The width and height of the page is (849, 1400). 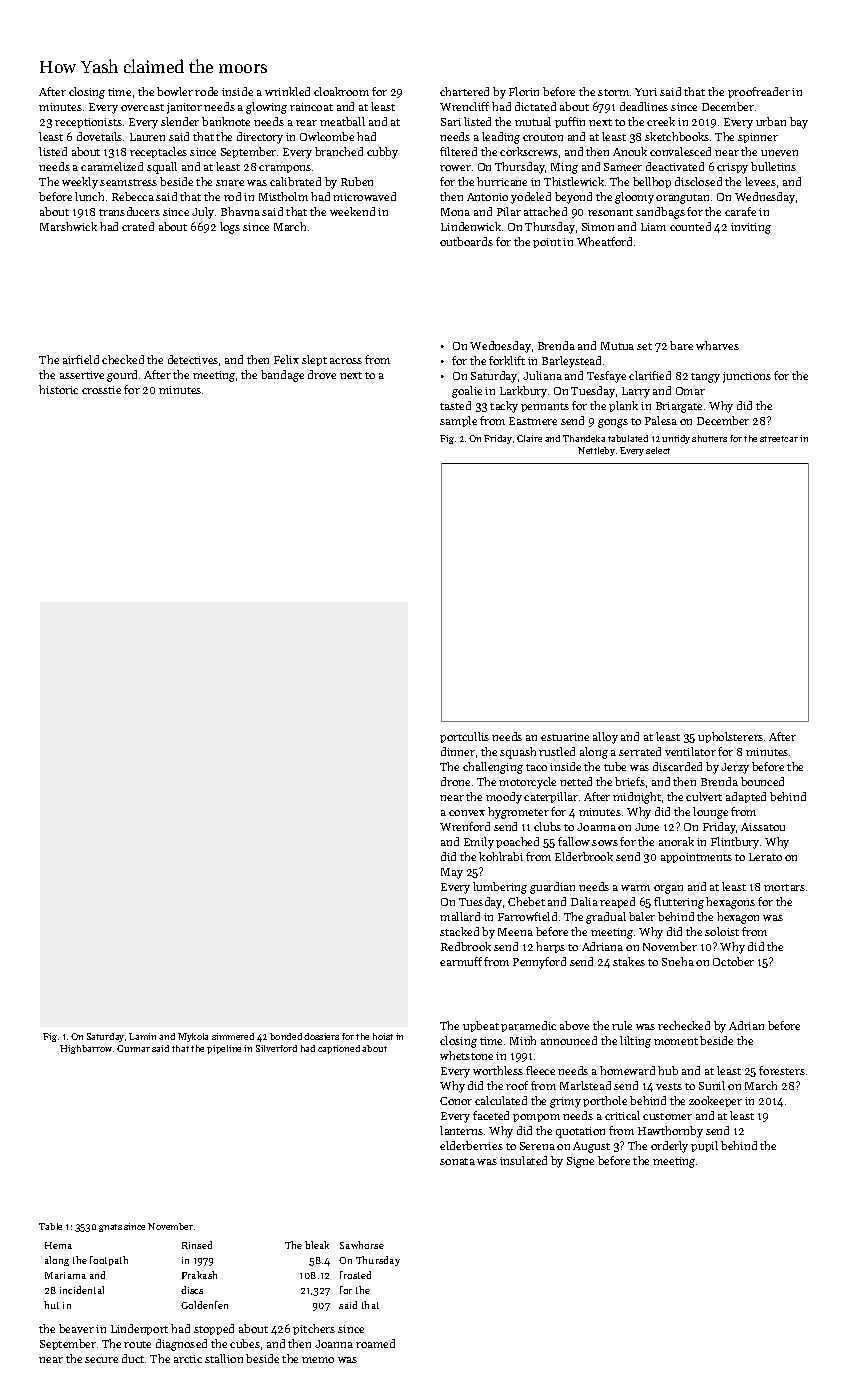 I want to click on Wrenford, so click(x=465, y=826).
